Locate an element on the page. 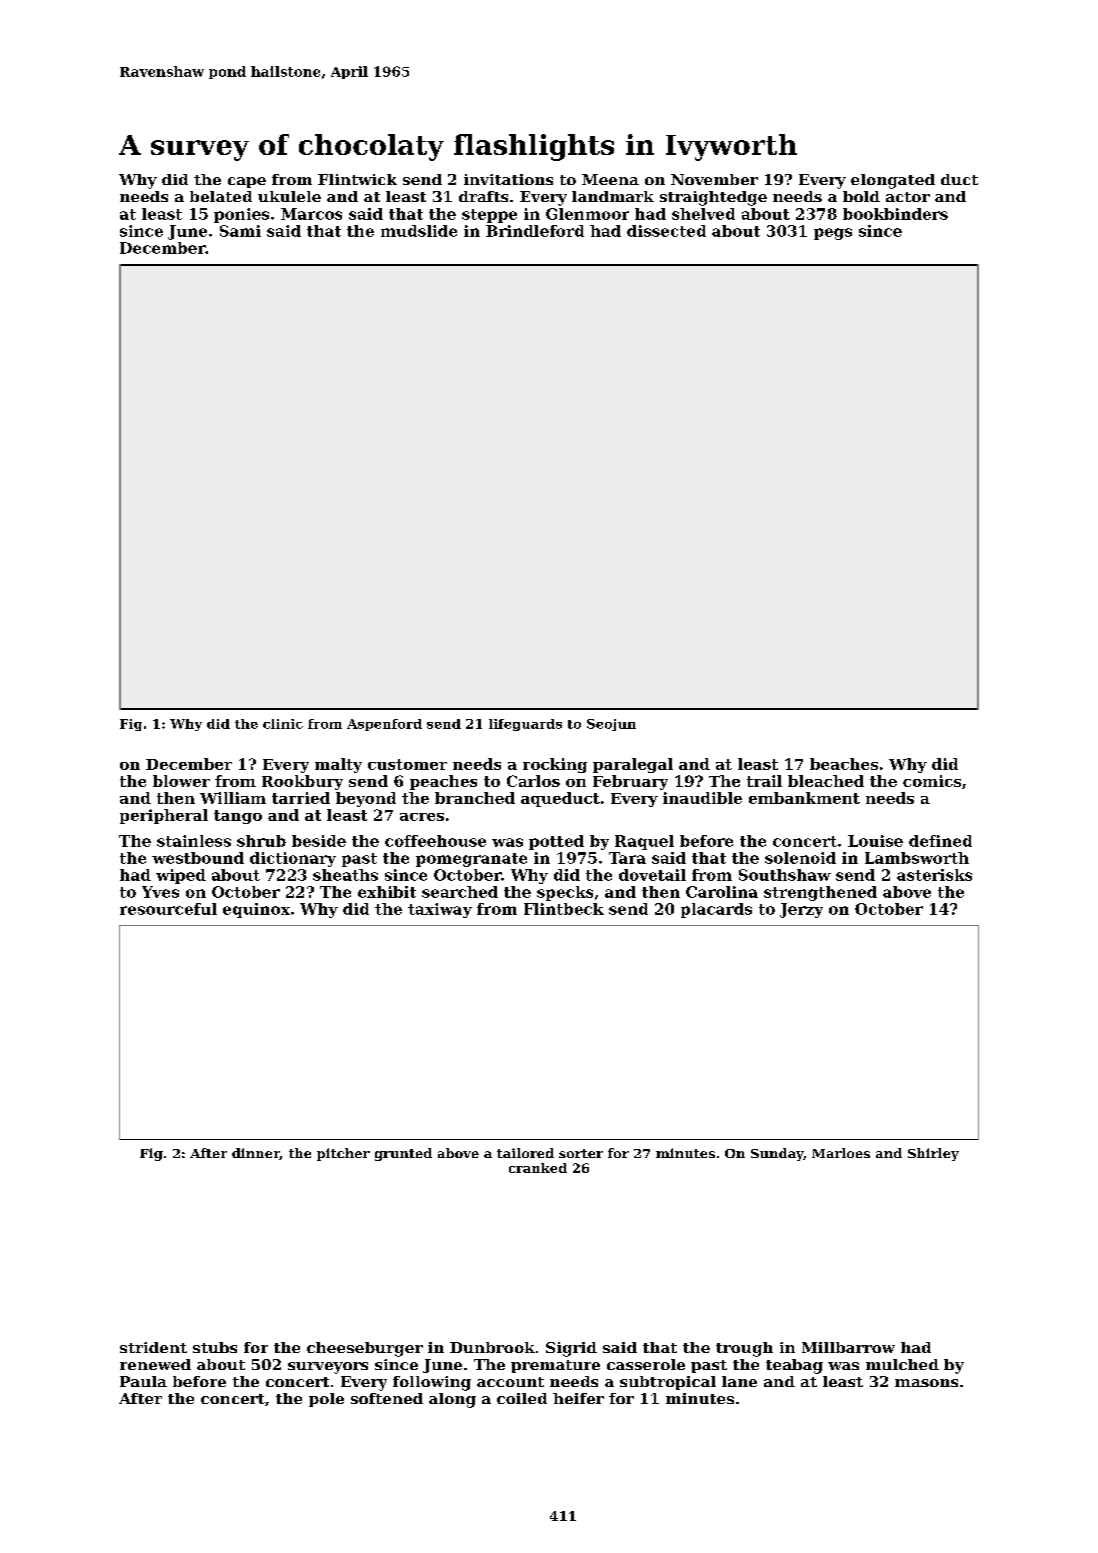 The image size is (1098, 1553). invitations is located at coordinates (508, 179).
